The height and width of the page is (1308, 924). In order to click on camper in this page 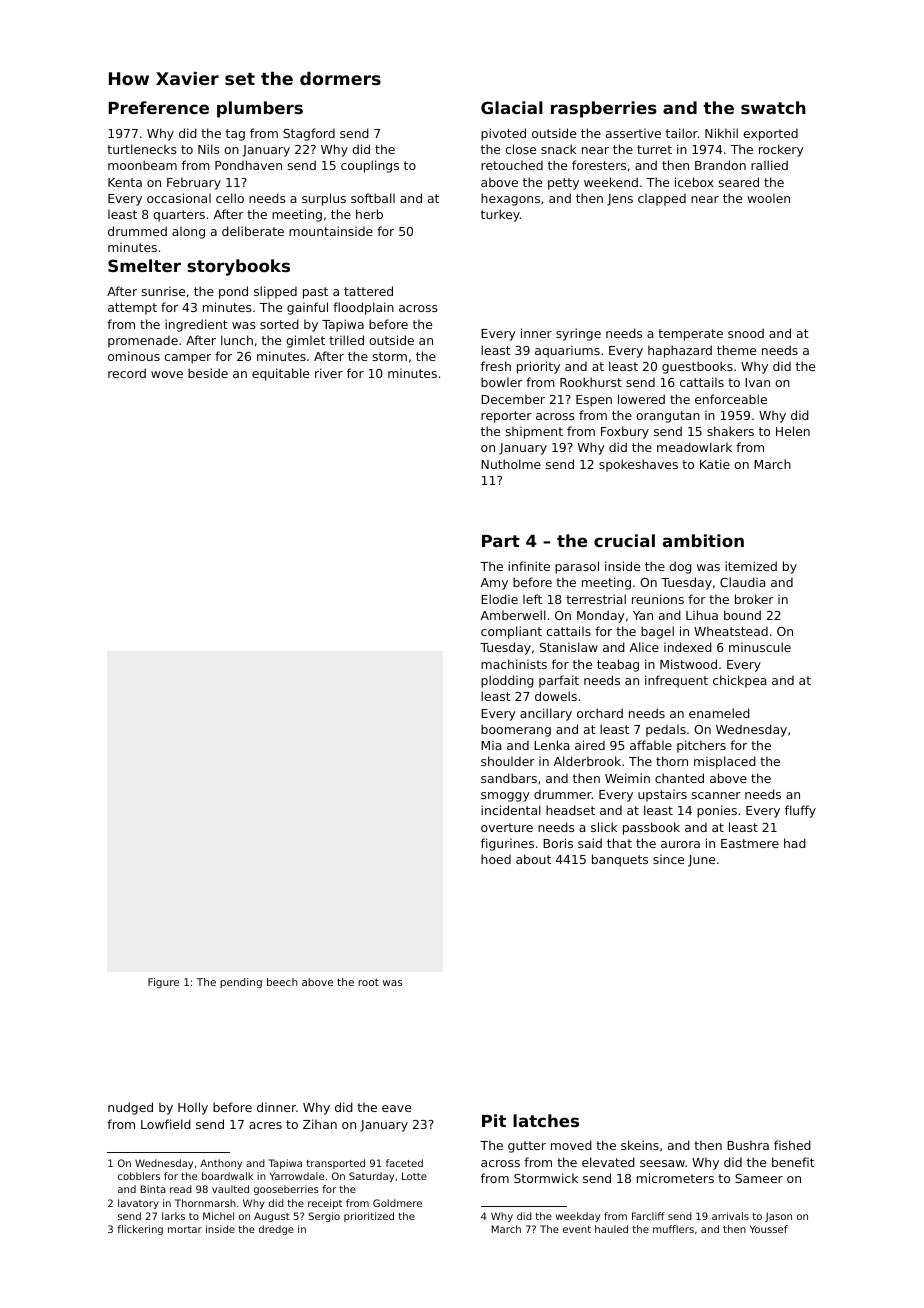, I will do `click(187, 359)`.
